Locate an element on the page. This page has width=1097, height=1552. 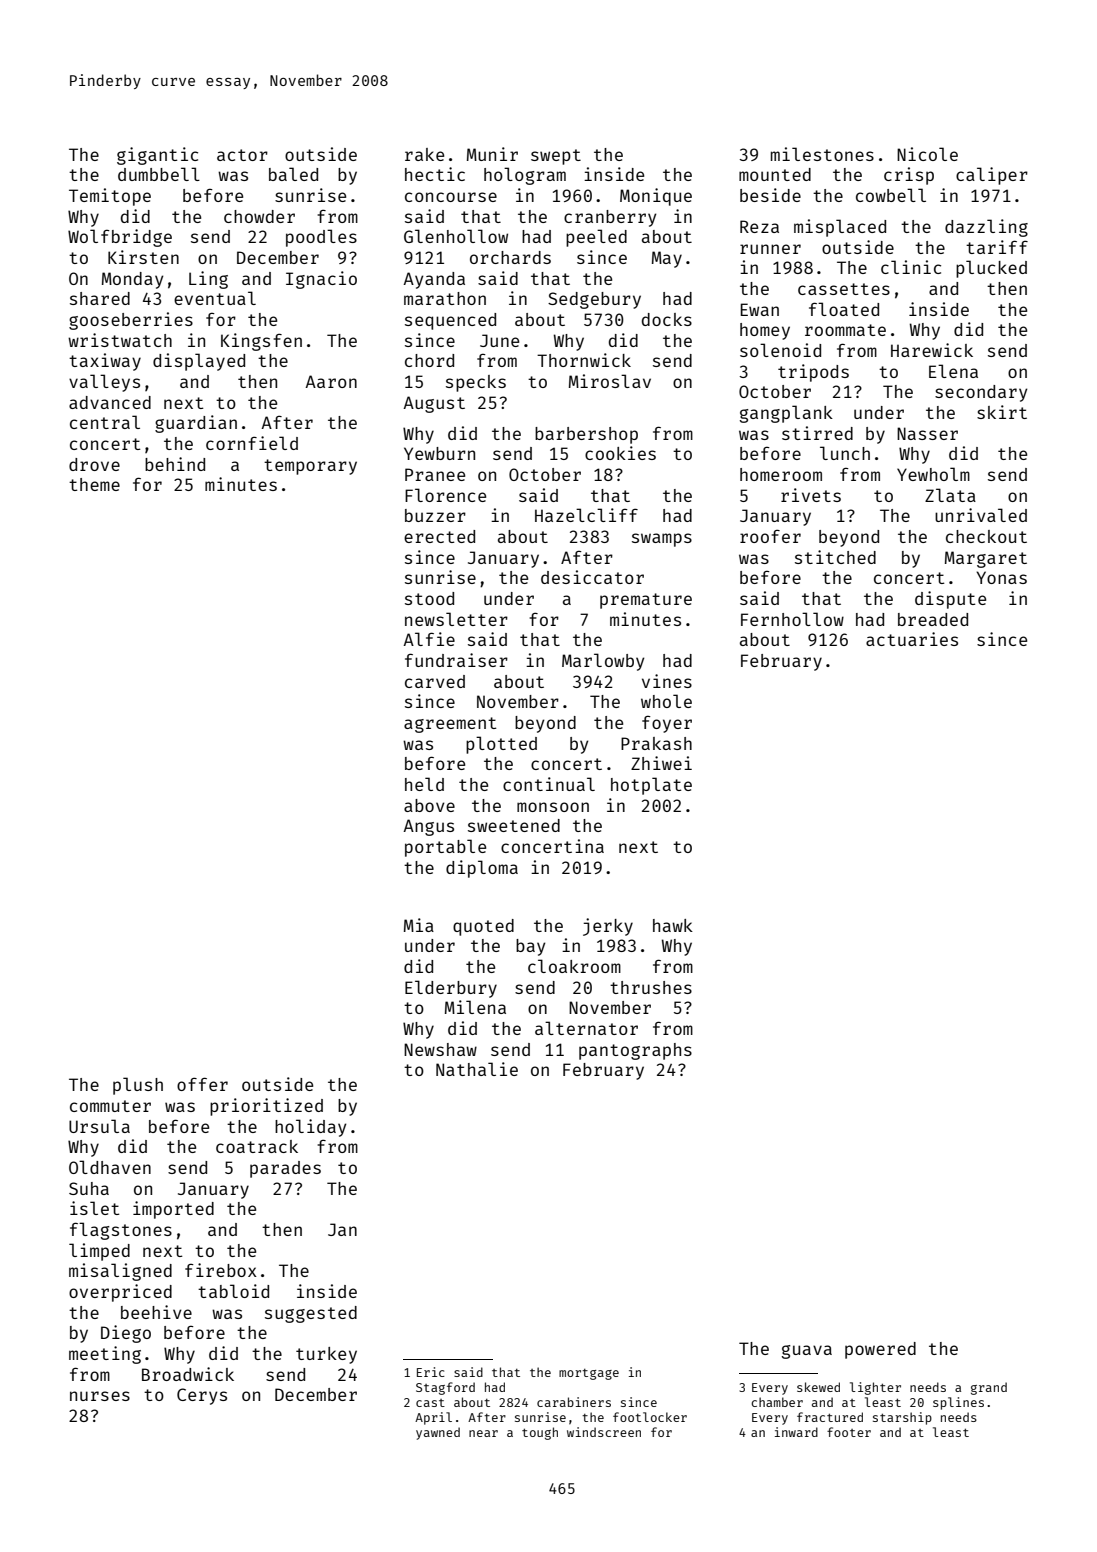
plush is located at coordinates (138, 1086).
